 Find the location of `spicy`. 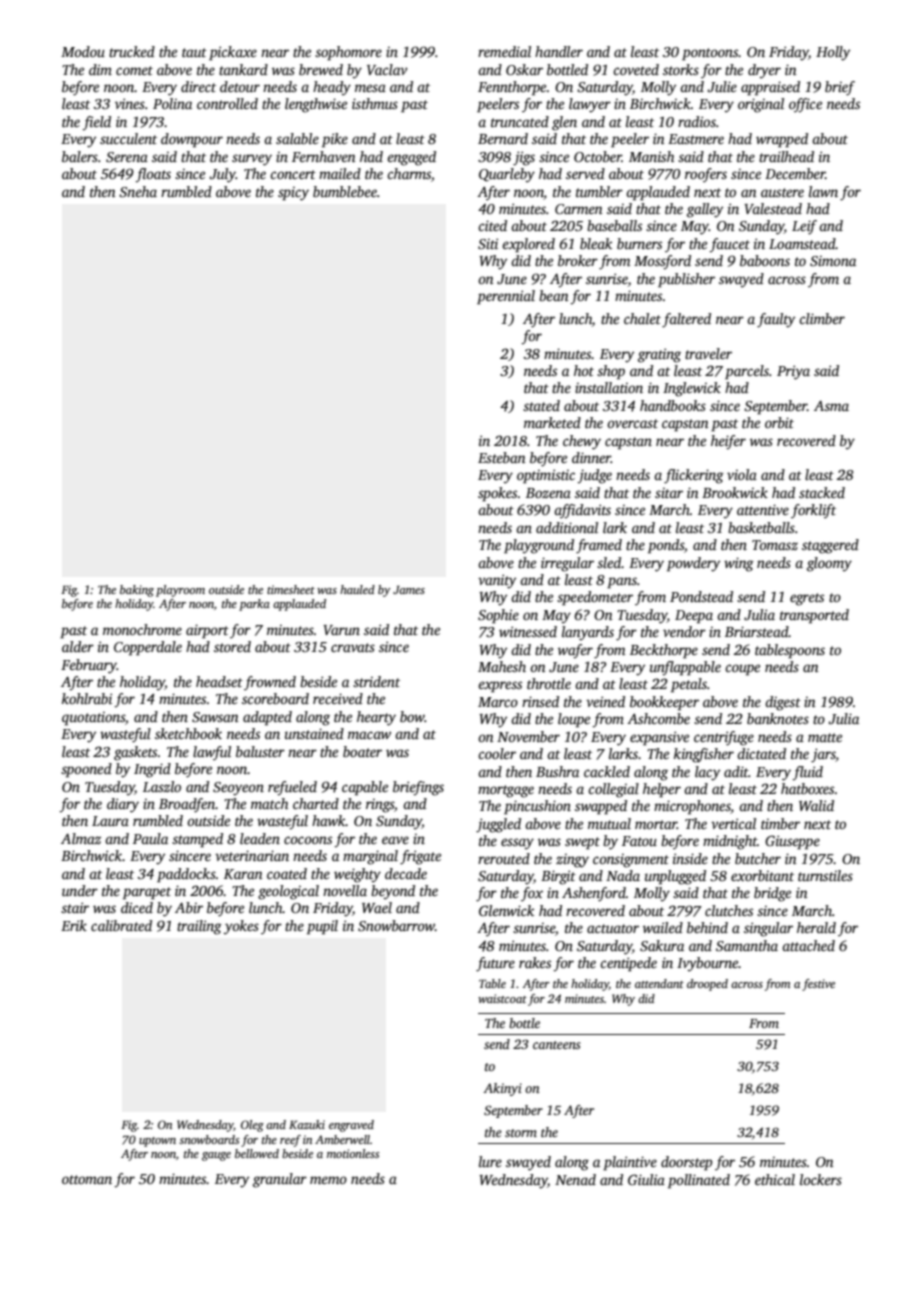

spicy is located at coordinates (293, 194).
